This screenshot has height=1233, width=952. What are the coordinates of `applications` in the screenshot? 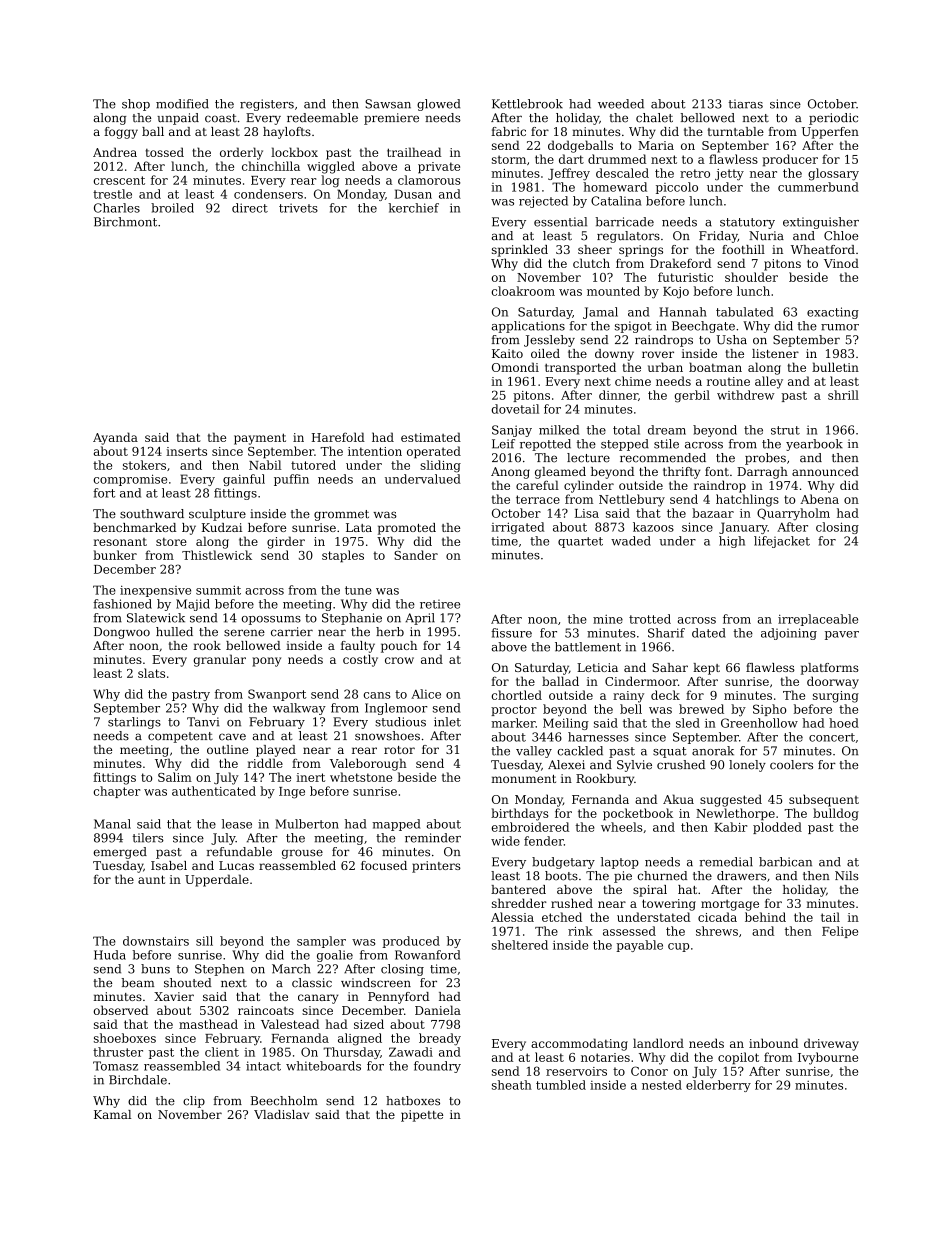 It's located at (528, 327).
